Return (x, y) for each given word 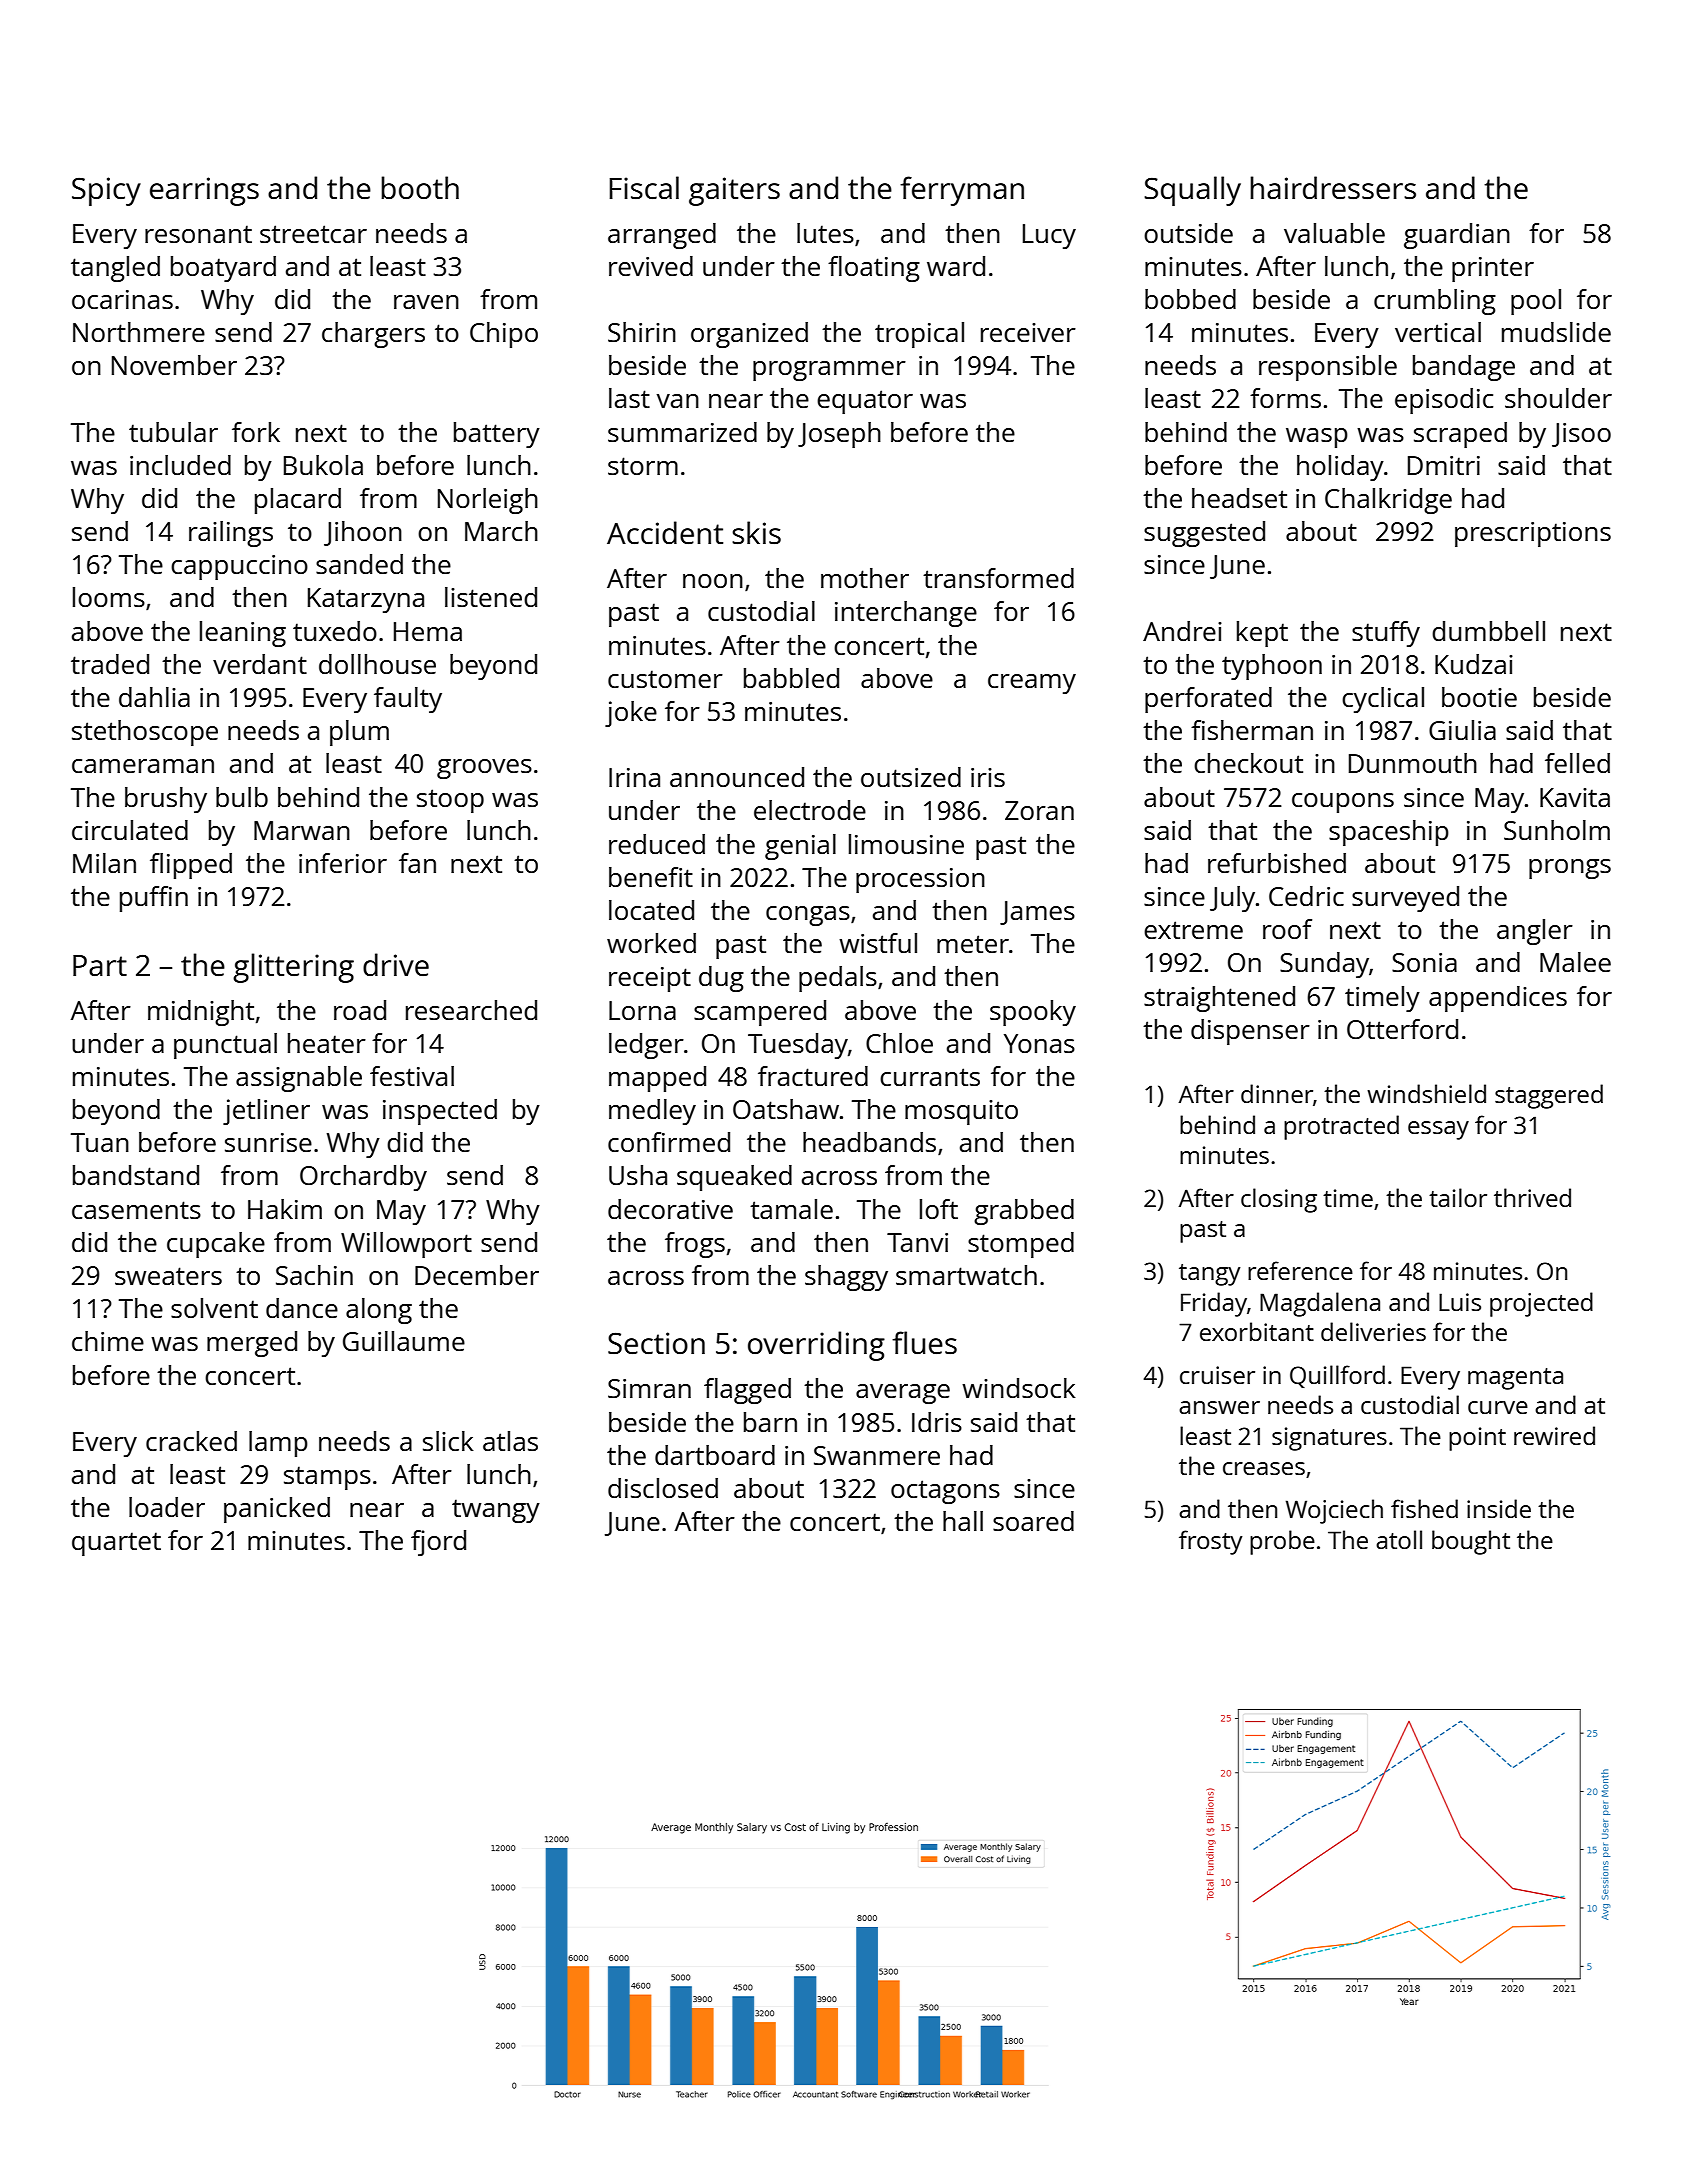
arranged (662, 236)
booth (420, 187)
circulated (130, 830)
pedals (838, 979)
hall (963, 1521)
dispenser (1250, 1032)
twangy (496, 1511)
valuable (1334, 233)
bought (1471, 1542)
